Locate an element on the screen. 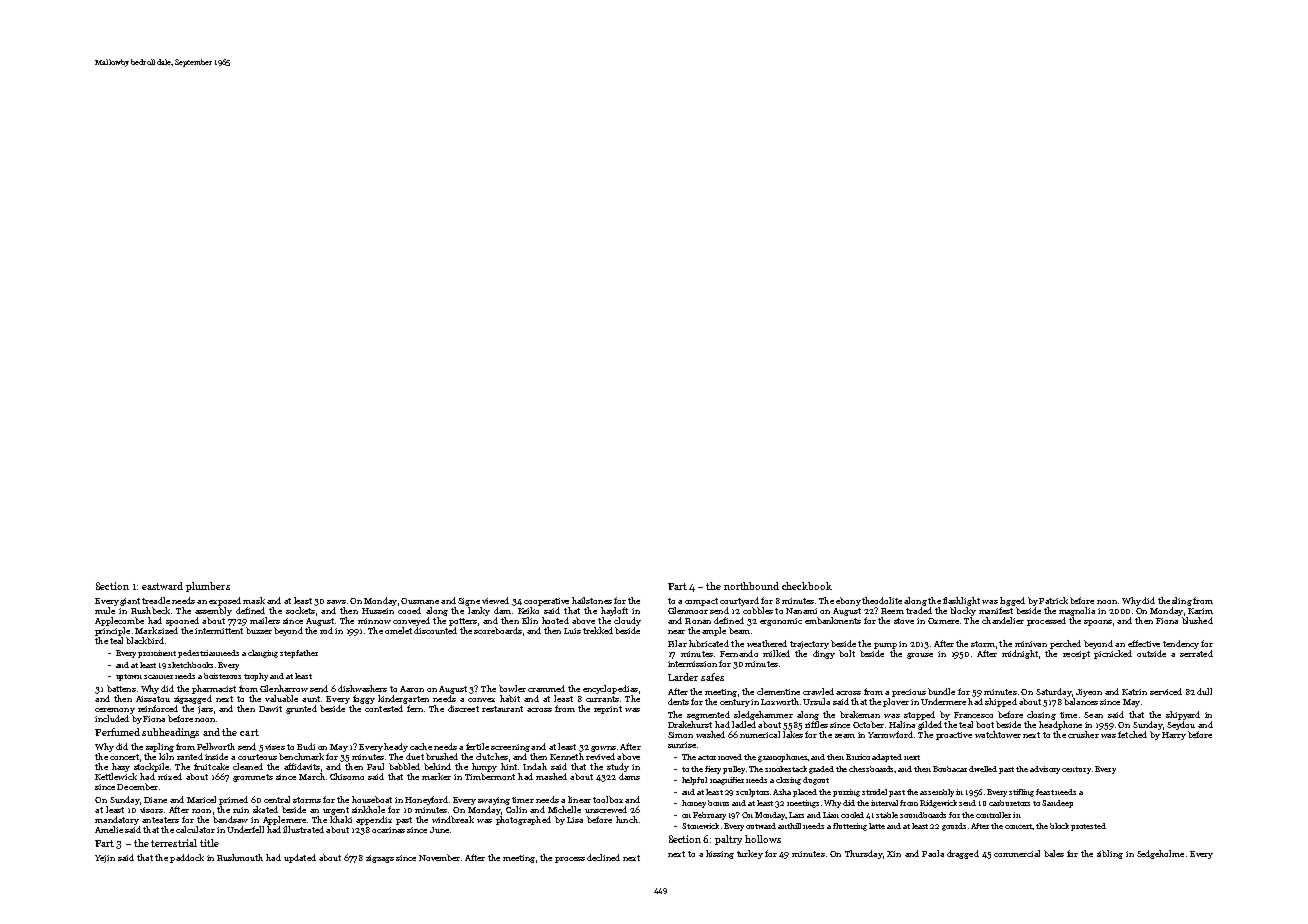 This screenshot has width=1308, height=924. serrated is located at coordinates (1196, 653).
